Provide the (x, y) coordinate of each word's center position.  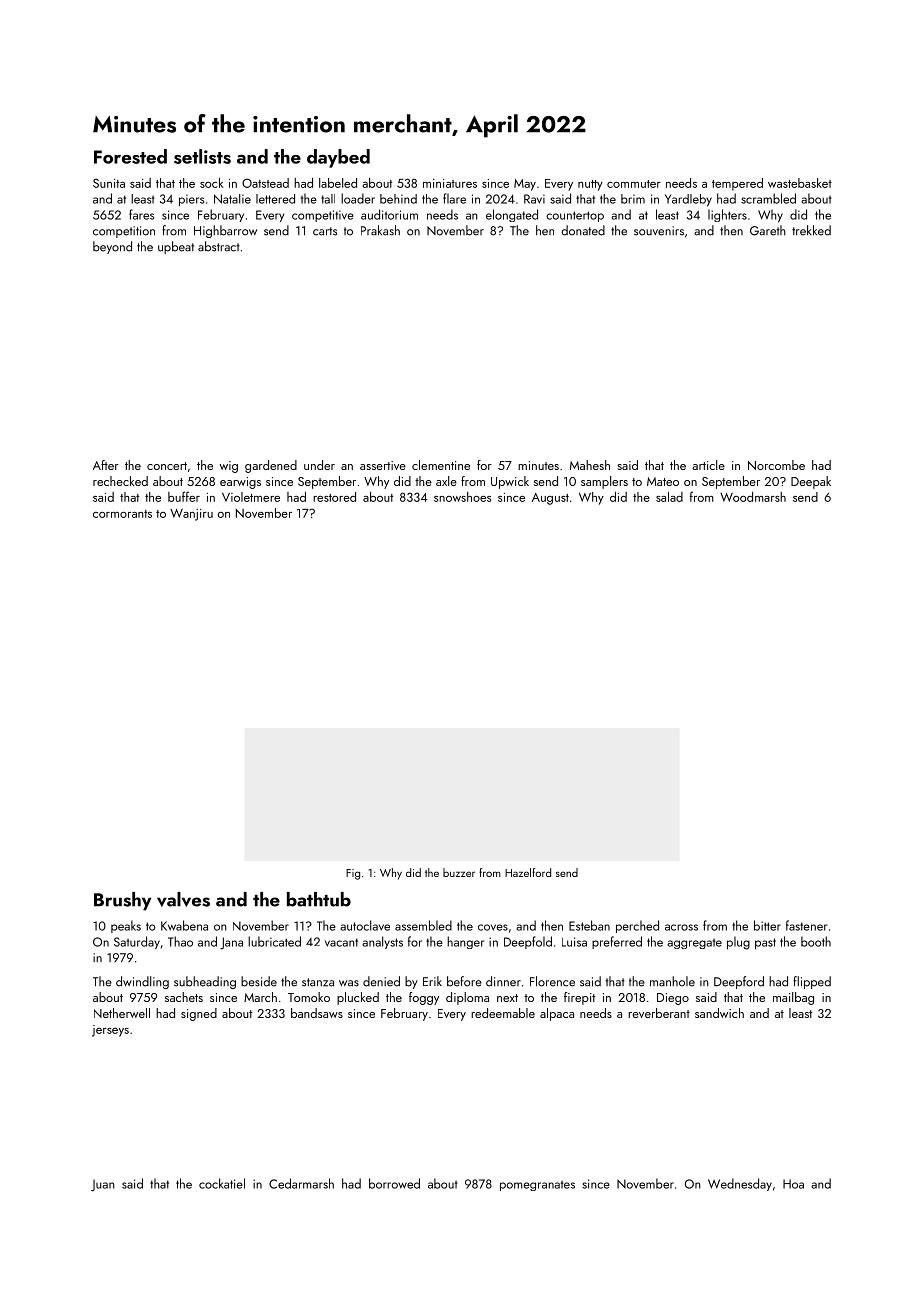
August (550, 499)
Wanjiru (191, 515)
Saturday (137, 942)
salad (669, 497)
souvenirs (659, 231)
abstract (219, 246)
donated (583, 230)
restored (334, 497)
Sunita (109, 183)
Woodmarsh (753, 497)
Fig (353, 874)
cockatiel (222, 1183)
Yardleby (688, 200)
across (681, 927)
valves (183, 899)
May (525, 185)
